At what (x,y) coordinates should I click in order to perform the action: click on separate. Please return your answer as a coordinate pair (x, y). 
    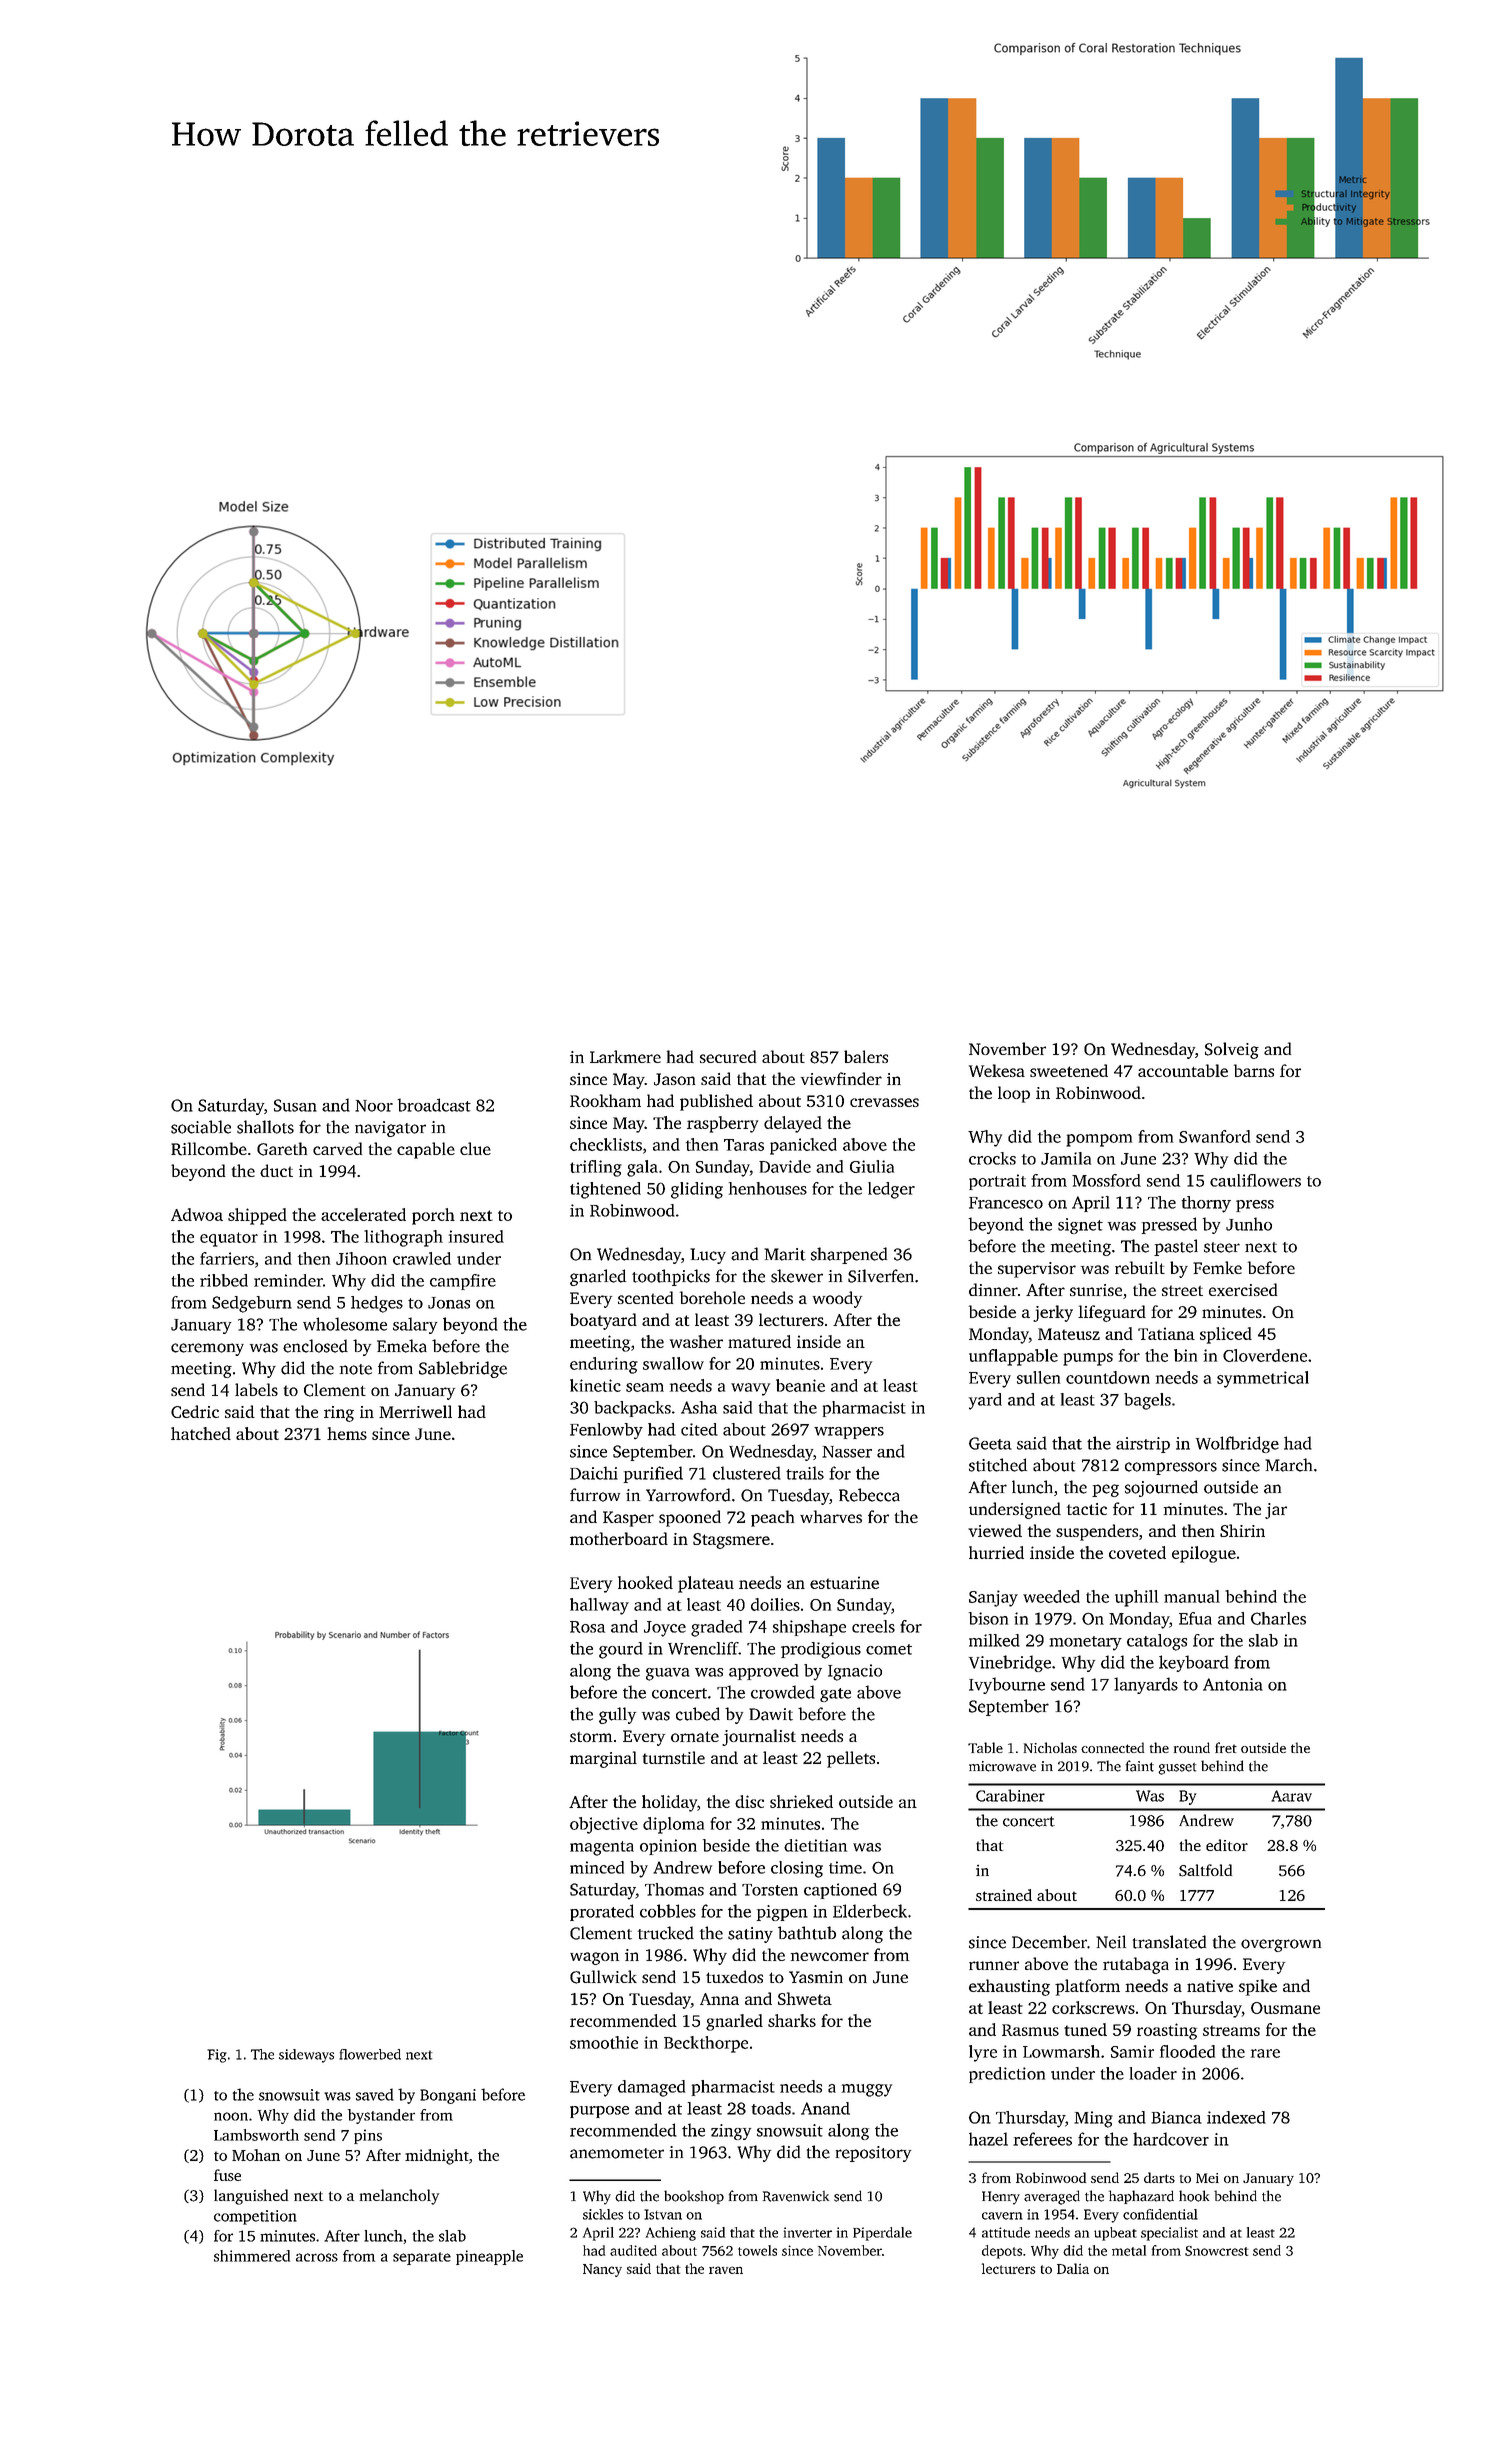
    Looking at the image, I should click on (422, 2258).
